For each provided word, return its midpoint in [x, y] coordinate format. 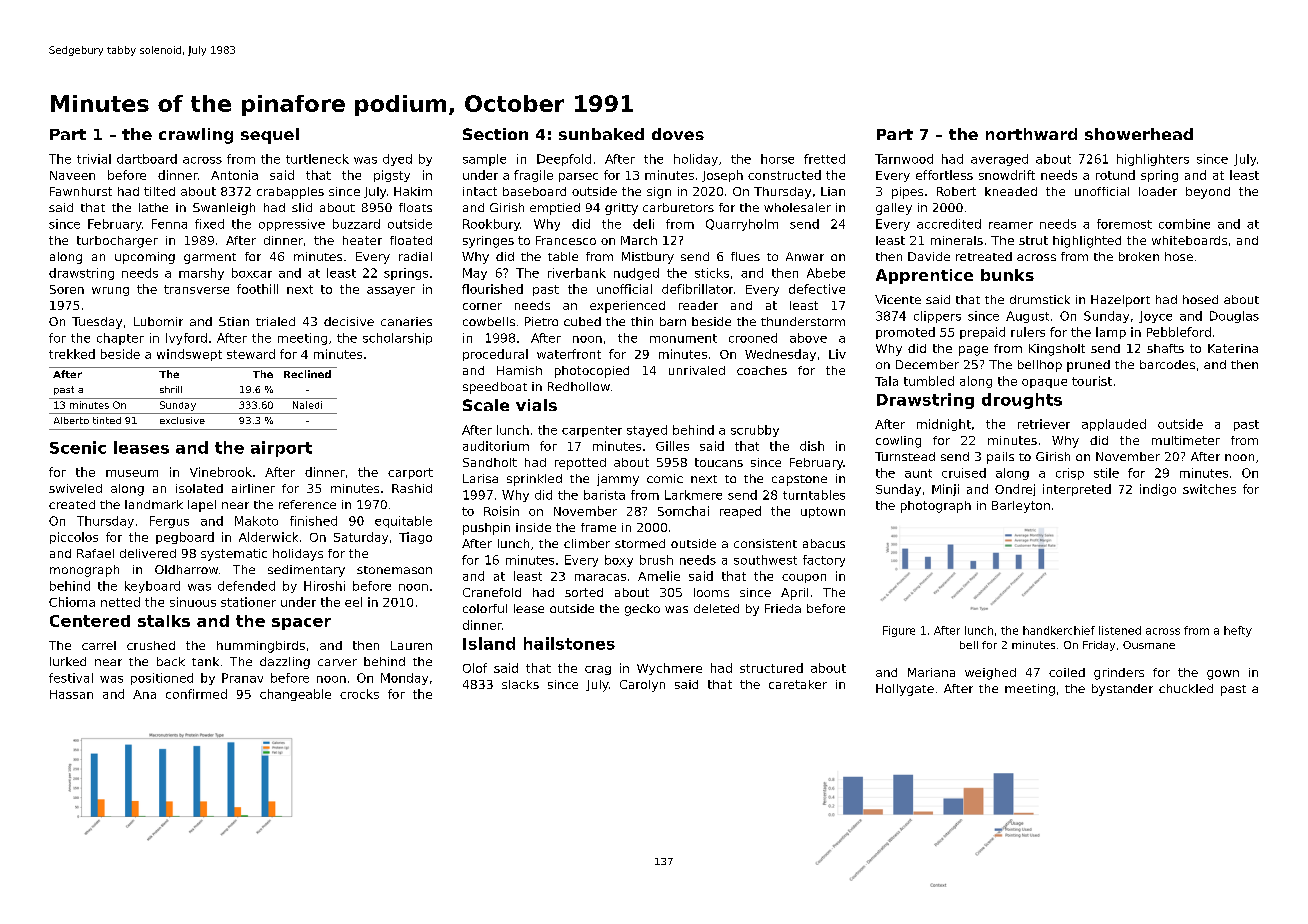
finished [313, 521]
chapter [120, 339]
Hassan [71, 694]
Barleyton [1021, 507]
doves [678, 134]
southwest [765, 560]
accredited [949, 224]
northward [1031, 134]
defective [817, 289]
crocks [359, 694]
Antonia [234, 175]
